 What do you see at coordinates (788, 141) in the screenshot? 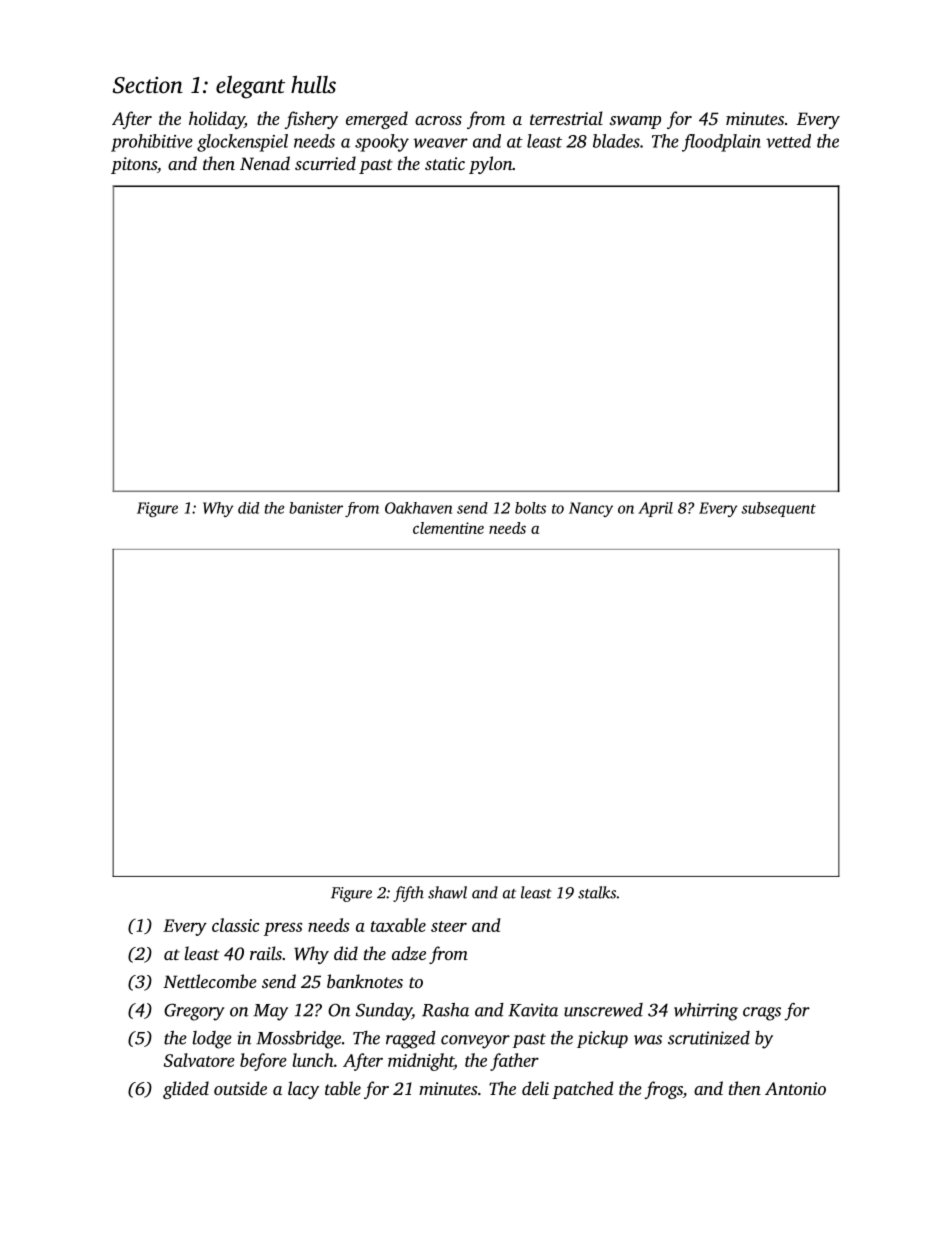
I see `vetted` at bounding box center [788, 141].
